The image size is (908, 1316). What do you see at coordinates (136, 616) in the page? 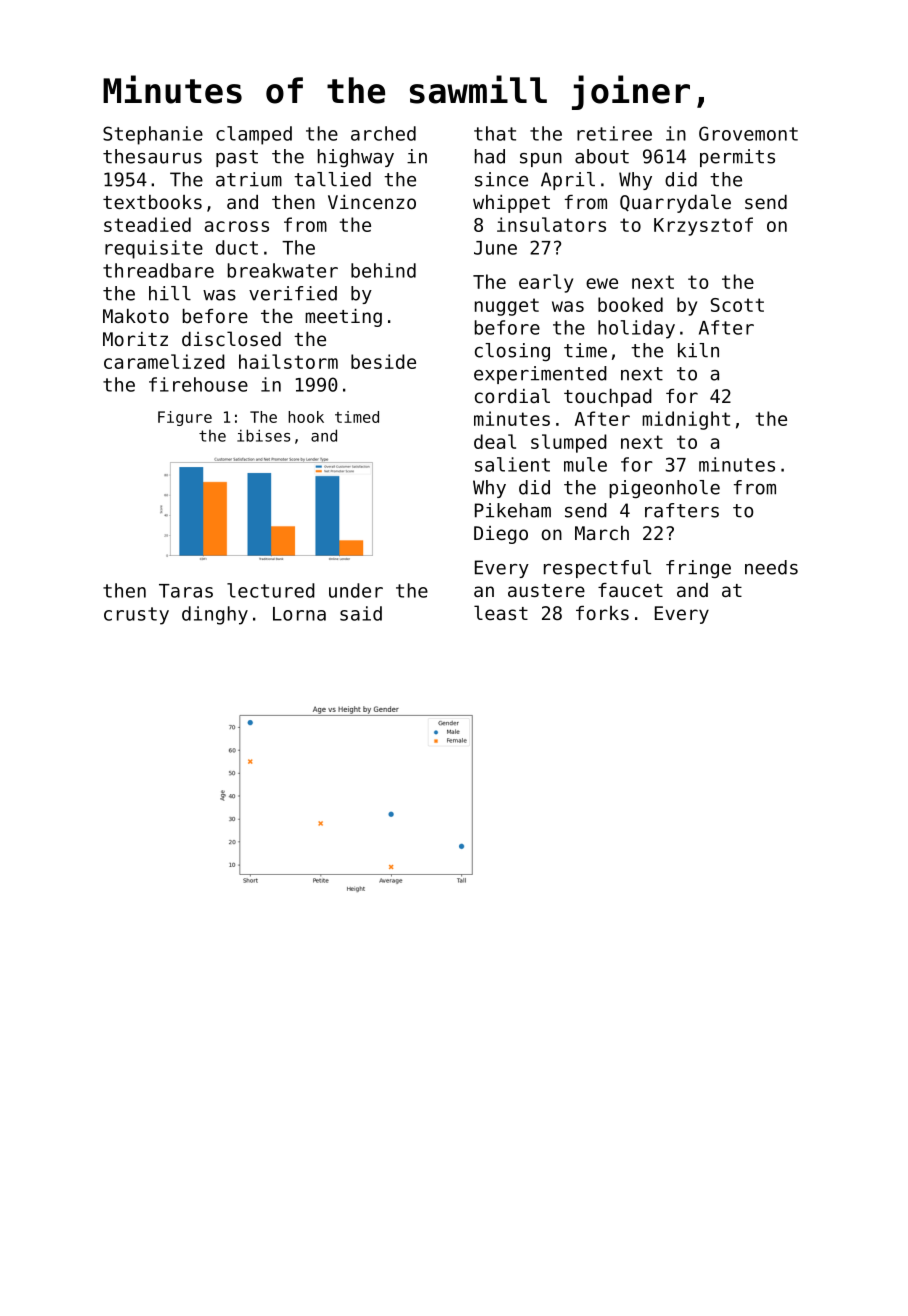
I see `crusty` at bounding box center [136, 616].
